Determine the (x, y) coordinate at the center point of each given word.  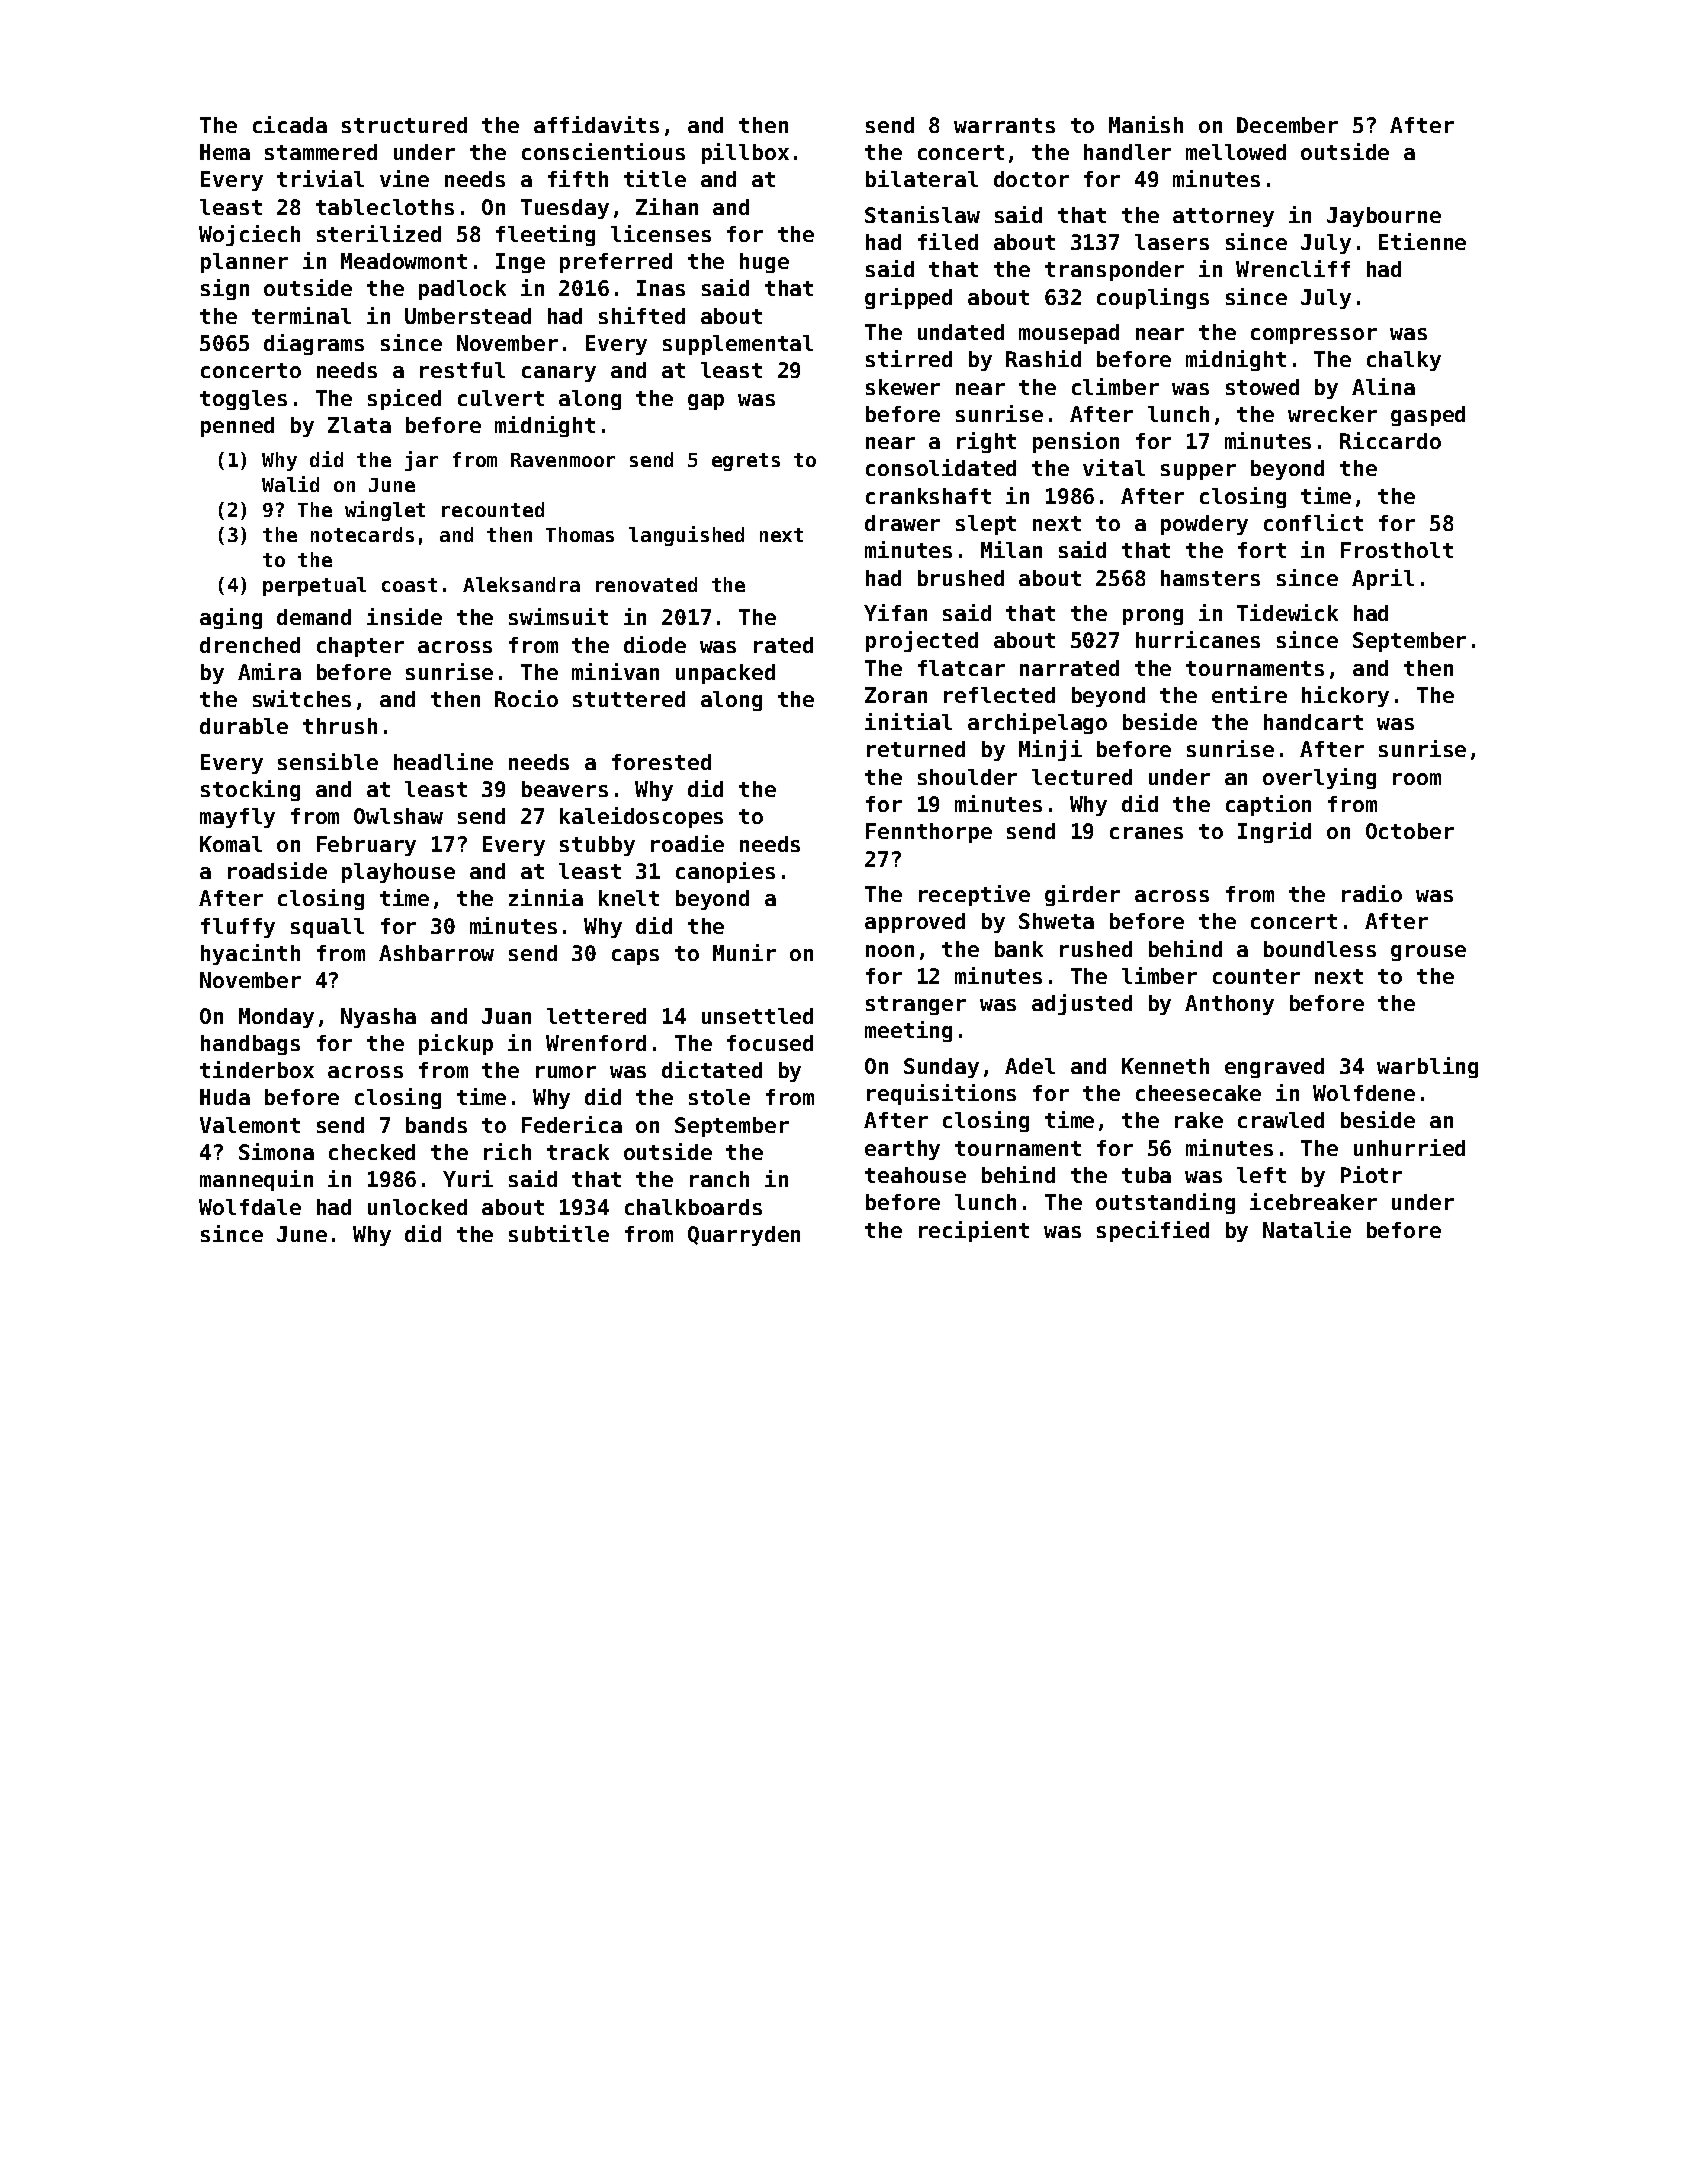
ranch (719, 1179)
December (1287, 125)
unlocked (417, 1207)
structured (404, 125)
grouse (1428, 953)
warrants (1004, 125)
